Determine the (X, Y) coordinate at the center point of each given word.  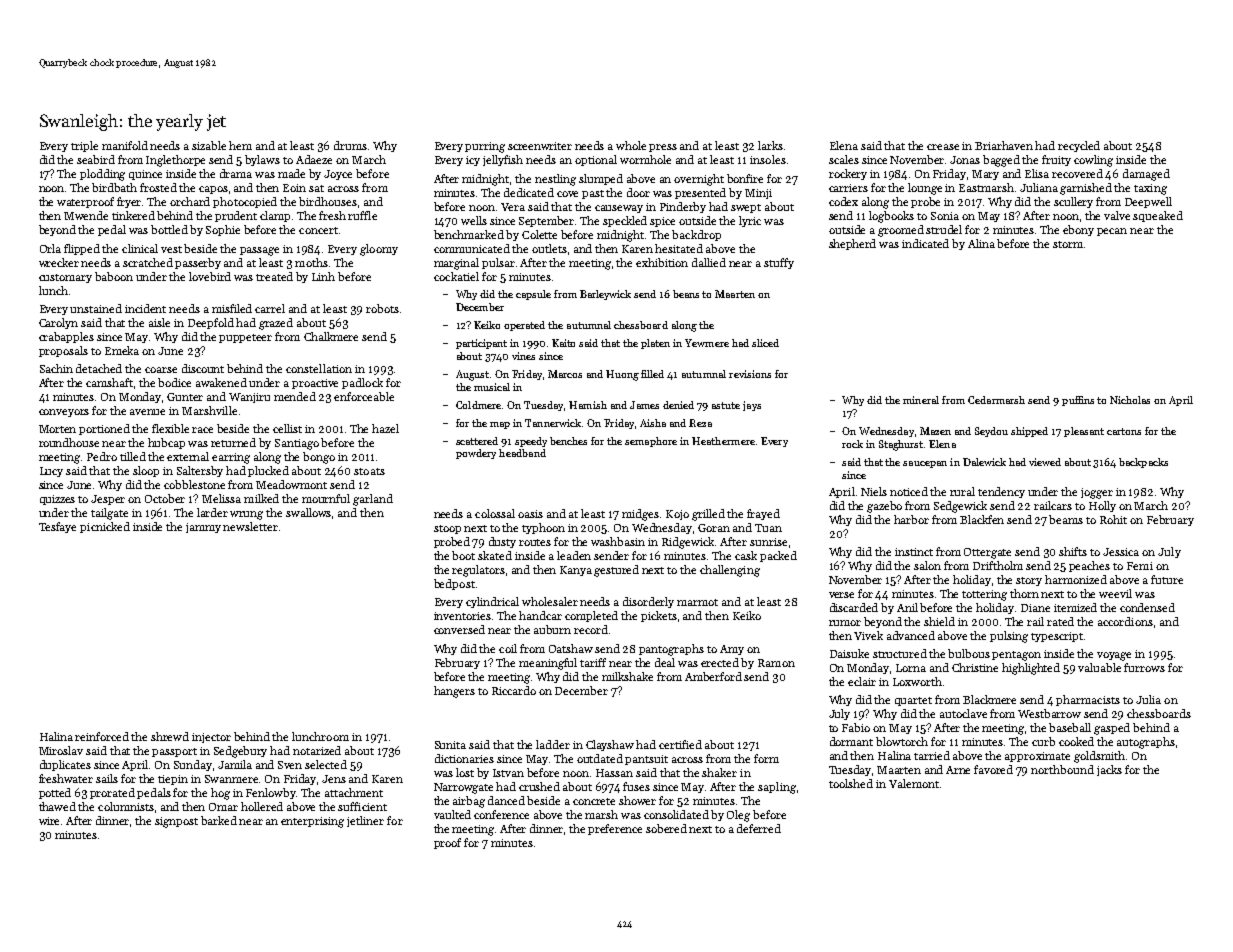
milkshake (627, 676)
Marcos (565, 374)
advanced (911, 635)
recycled (1079, 146)
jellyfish (503, 160)
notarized (317, 750)
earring (231, 458)
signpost (176, 822)
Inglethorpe (175, 161)
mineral (921, 400)
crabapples (66, 337)
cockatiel (456, 276)
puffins (1078, 401)
